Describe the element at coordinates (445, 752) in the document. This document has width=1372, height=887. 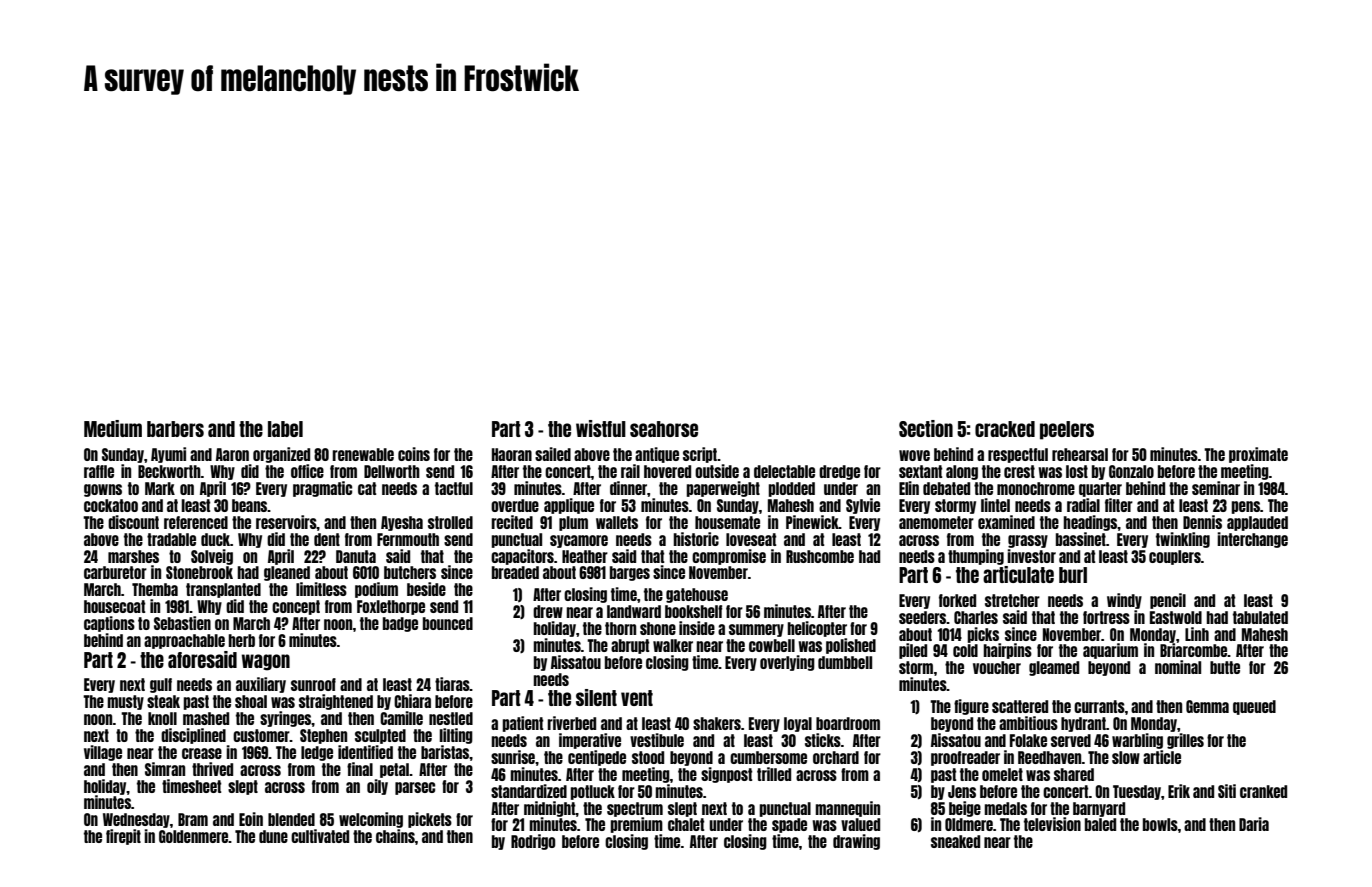
I see `baristas` at that location.
